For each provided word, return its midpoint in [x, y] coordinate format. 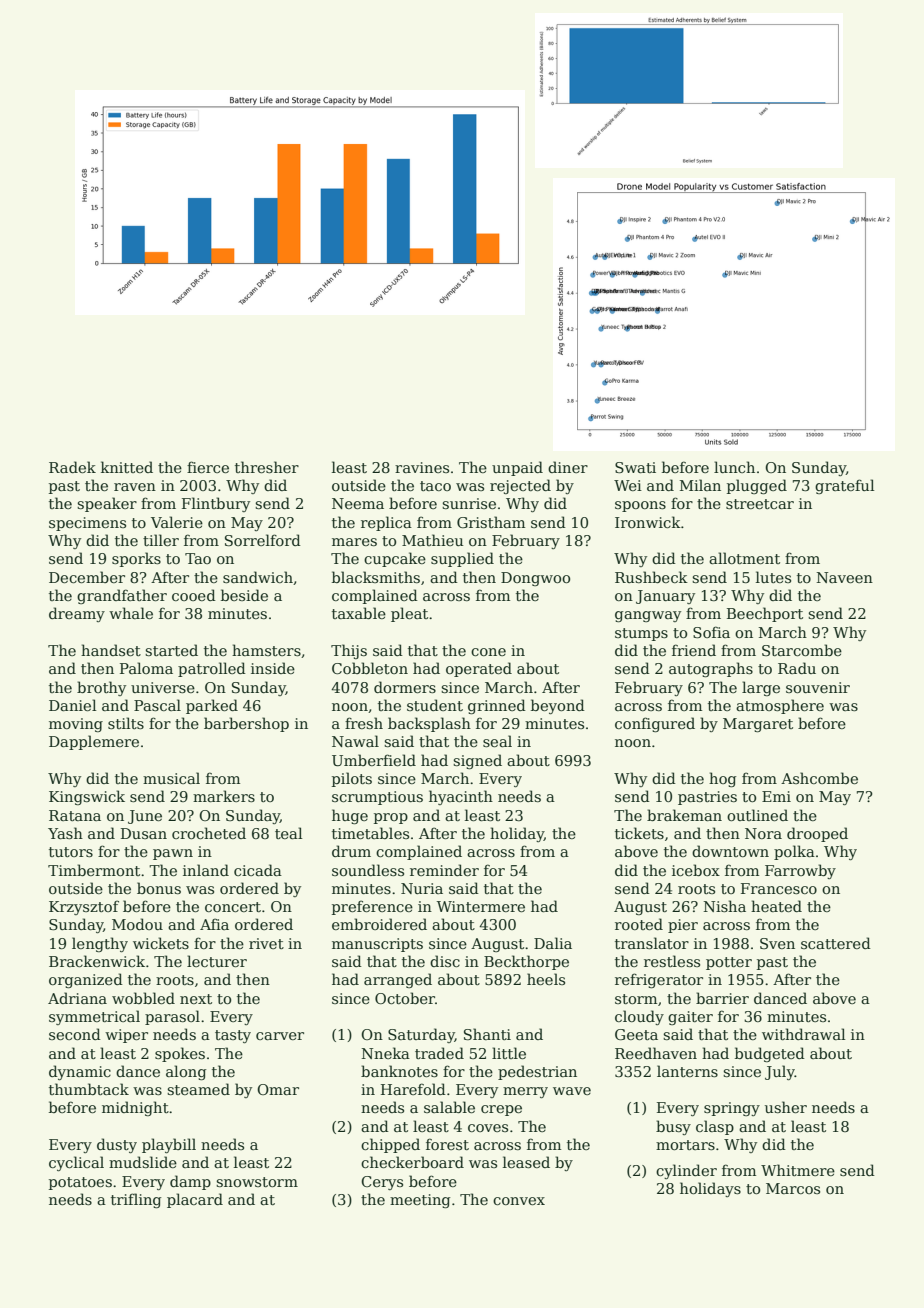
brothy [101, 688]
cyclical [76, 1163]
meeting [420, 1201]
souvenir [818, 687]
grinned [497, 706]
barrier [722, 998]
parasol [172, 1017]
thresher [267, 467]
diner [568, 467]
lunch [734, 467]
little [509, 1053]
